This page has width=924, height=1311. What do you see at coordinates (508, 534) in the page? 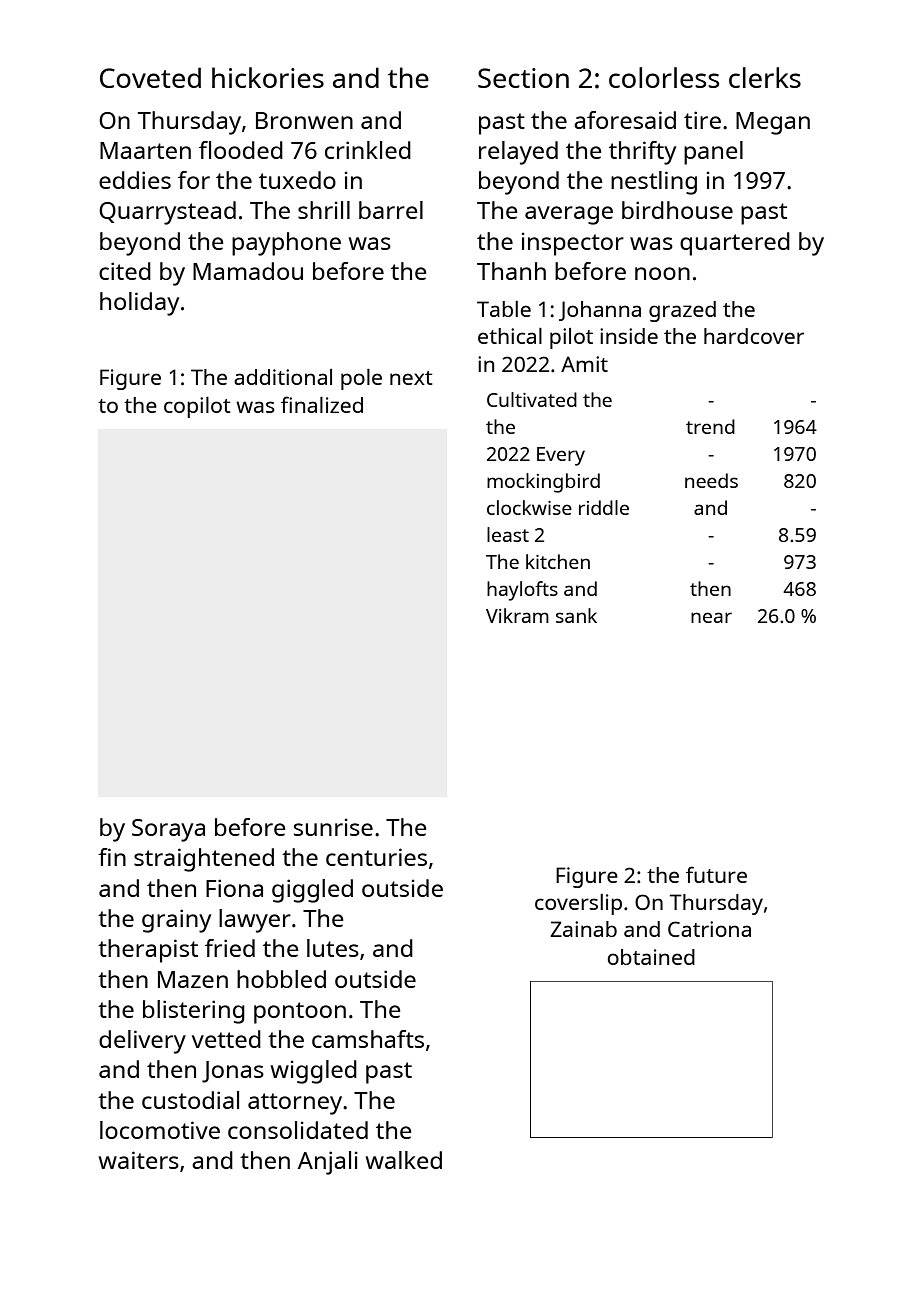
I see `least` at bounding box center [508, 534].
